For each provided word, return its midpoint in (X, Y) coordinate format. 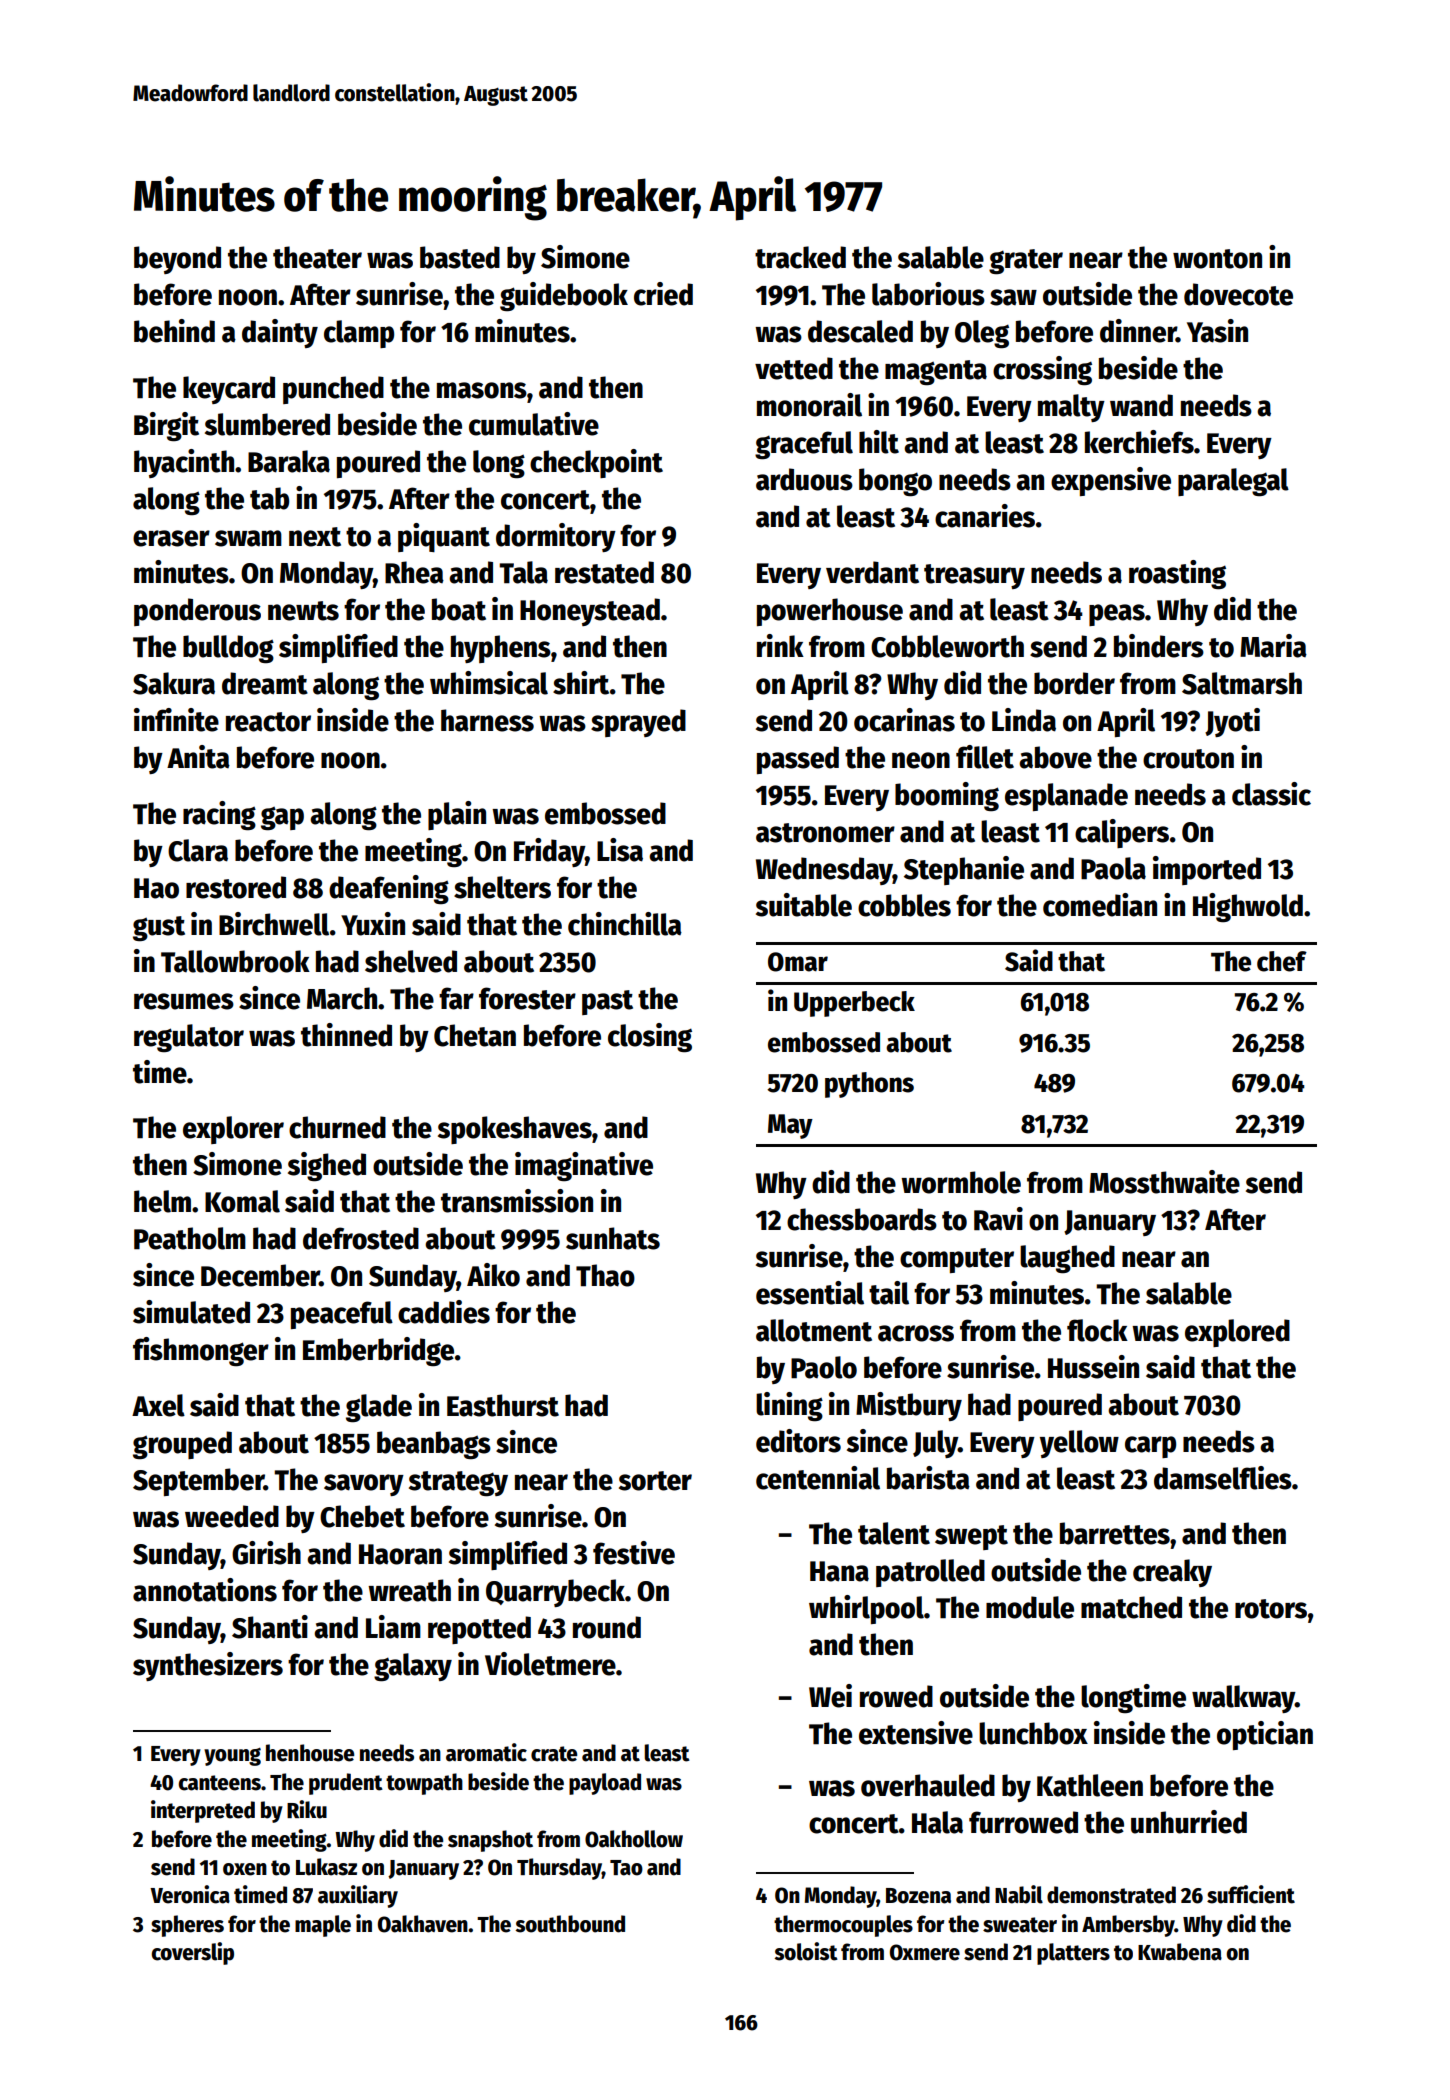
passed (798, 760)
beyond (177, 260)
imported (1207, 870)
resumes (184, 1001)
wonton (1217, 259)
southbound (570, 1924)
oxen (245, 1869)
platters (1073, 1954)
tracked (800, 257)
